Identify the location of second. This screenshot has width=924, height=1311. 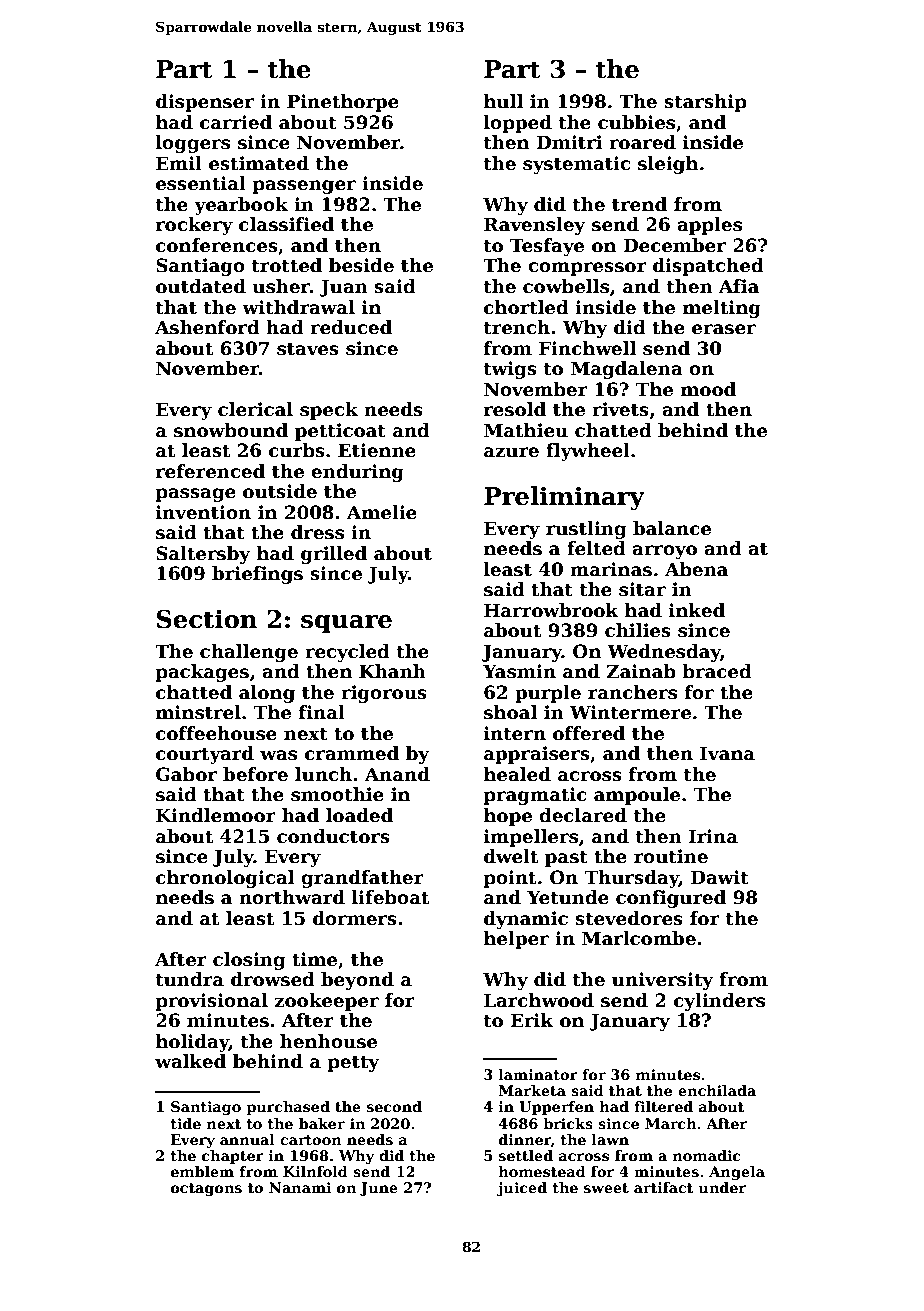
(394, 1106).
